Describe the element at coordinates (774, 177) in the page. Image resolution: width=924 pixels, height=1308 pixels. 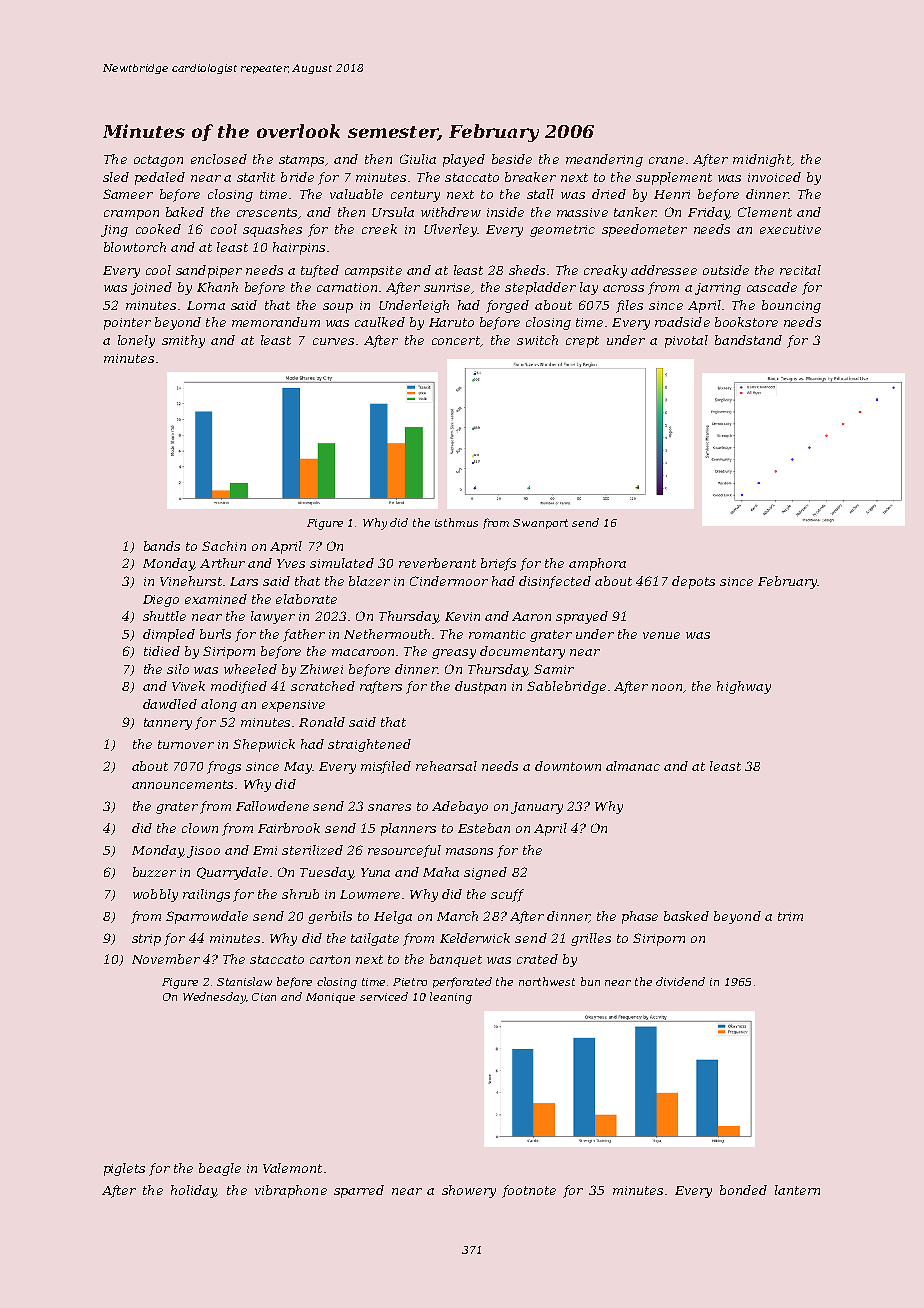
I see `invoiced` at that location.
